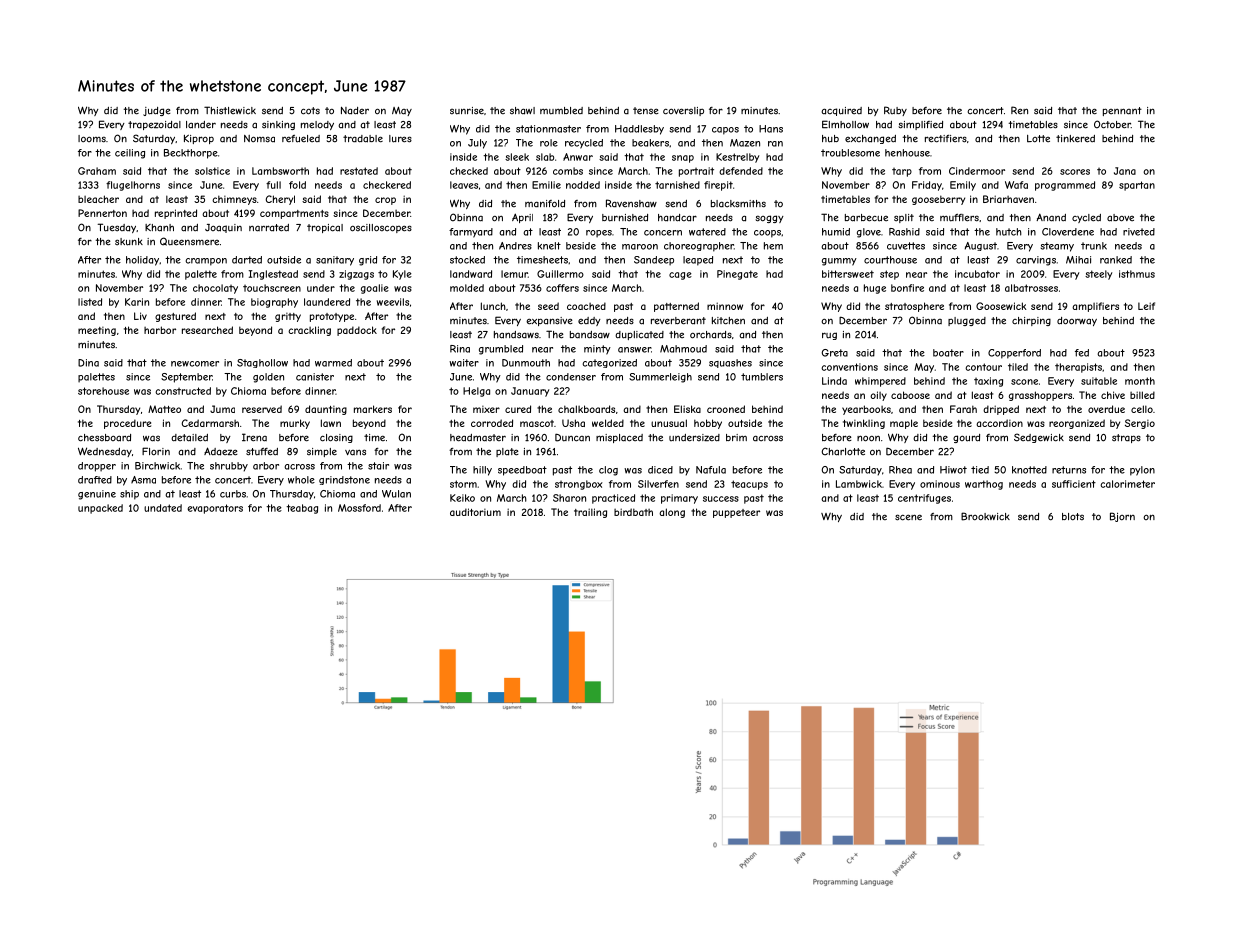 Image resolution: width=1233 pixels, height=952 pixels. I want to click on Lambsworth, so click(280, 171).
